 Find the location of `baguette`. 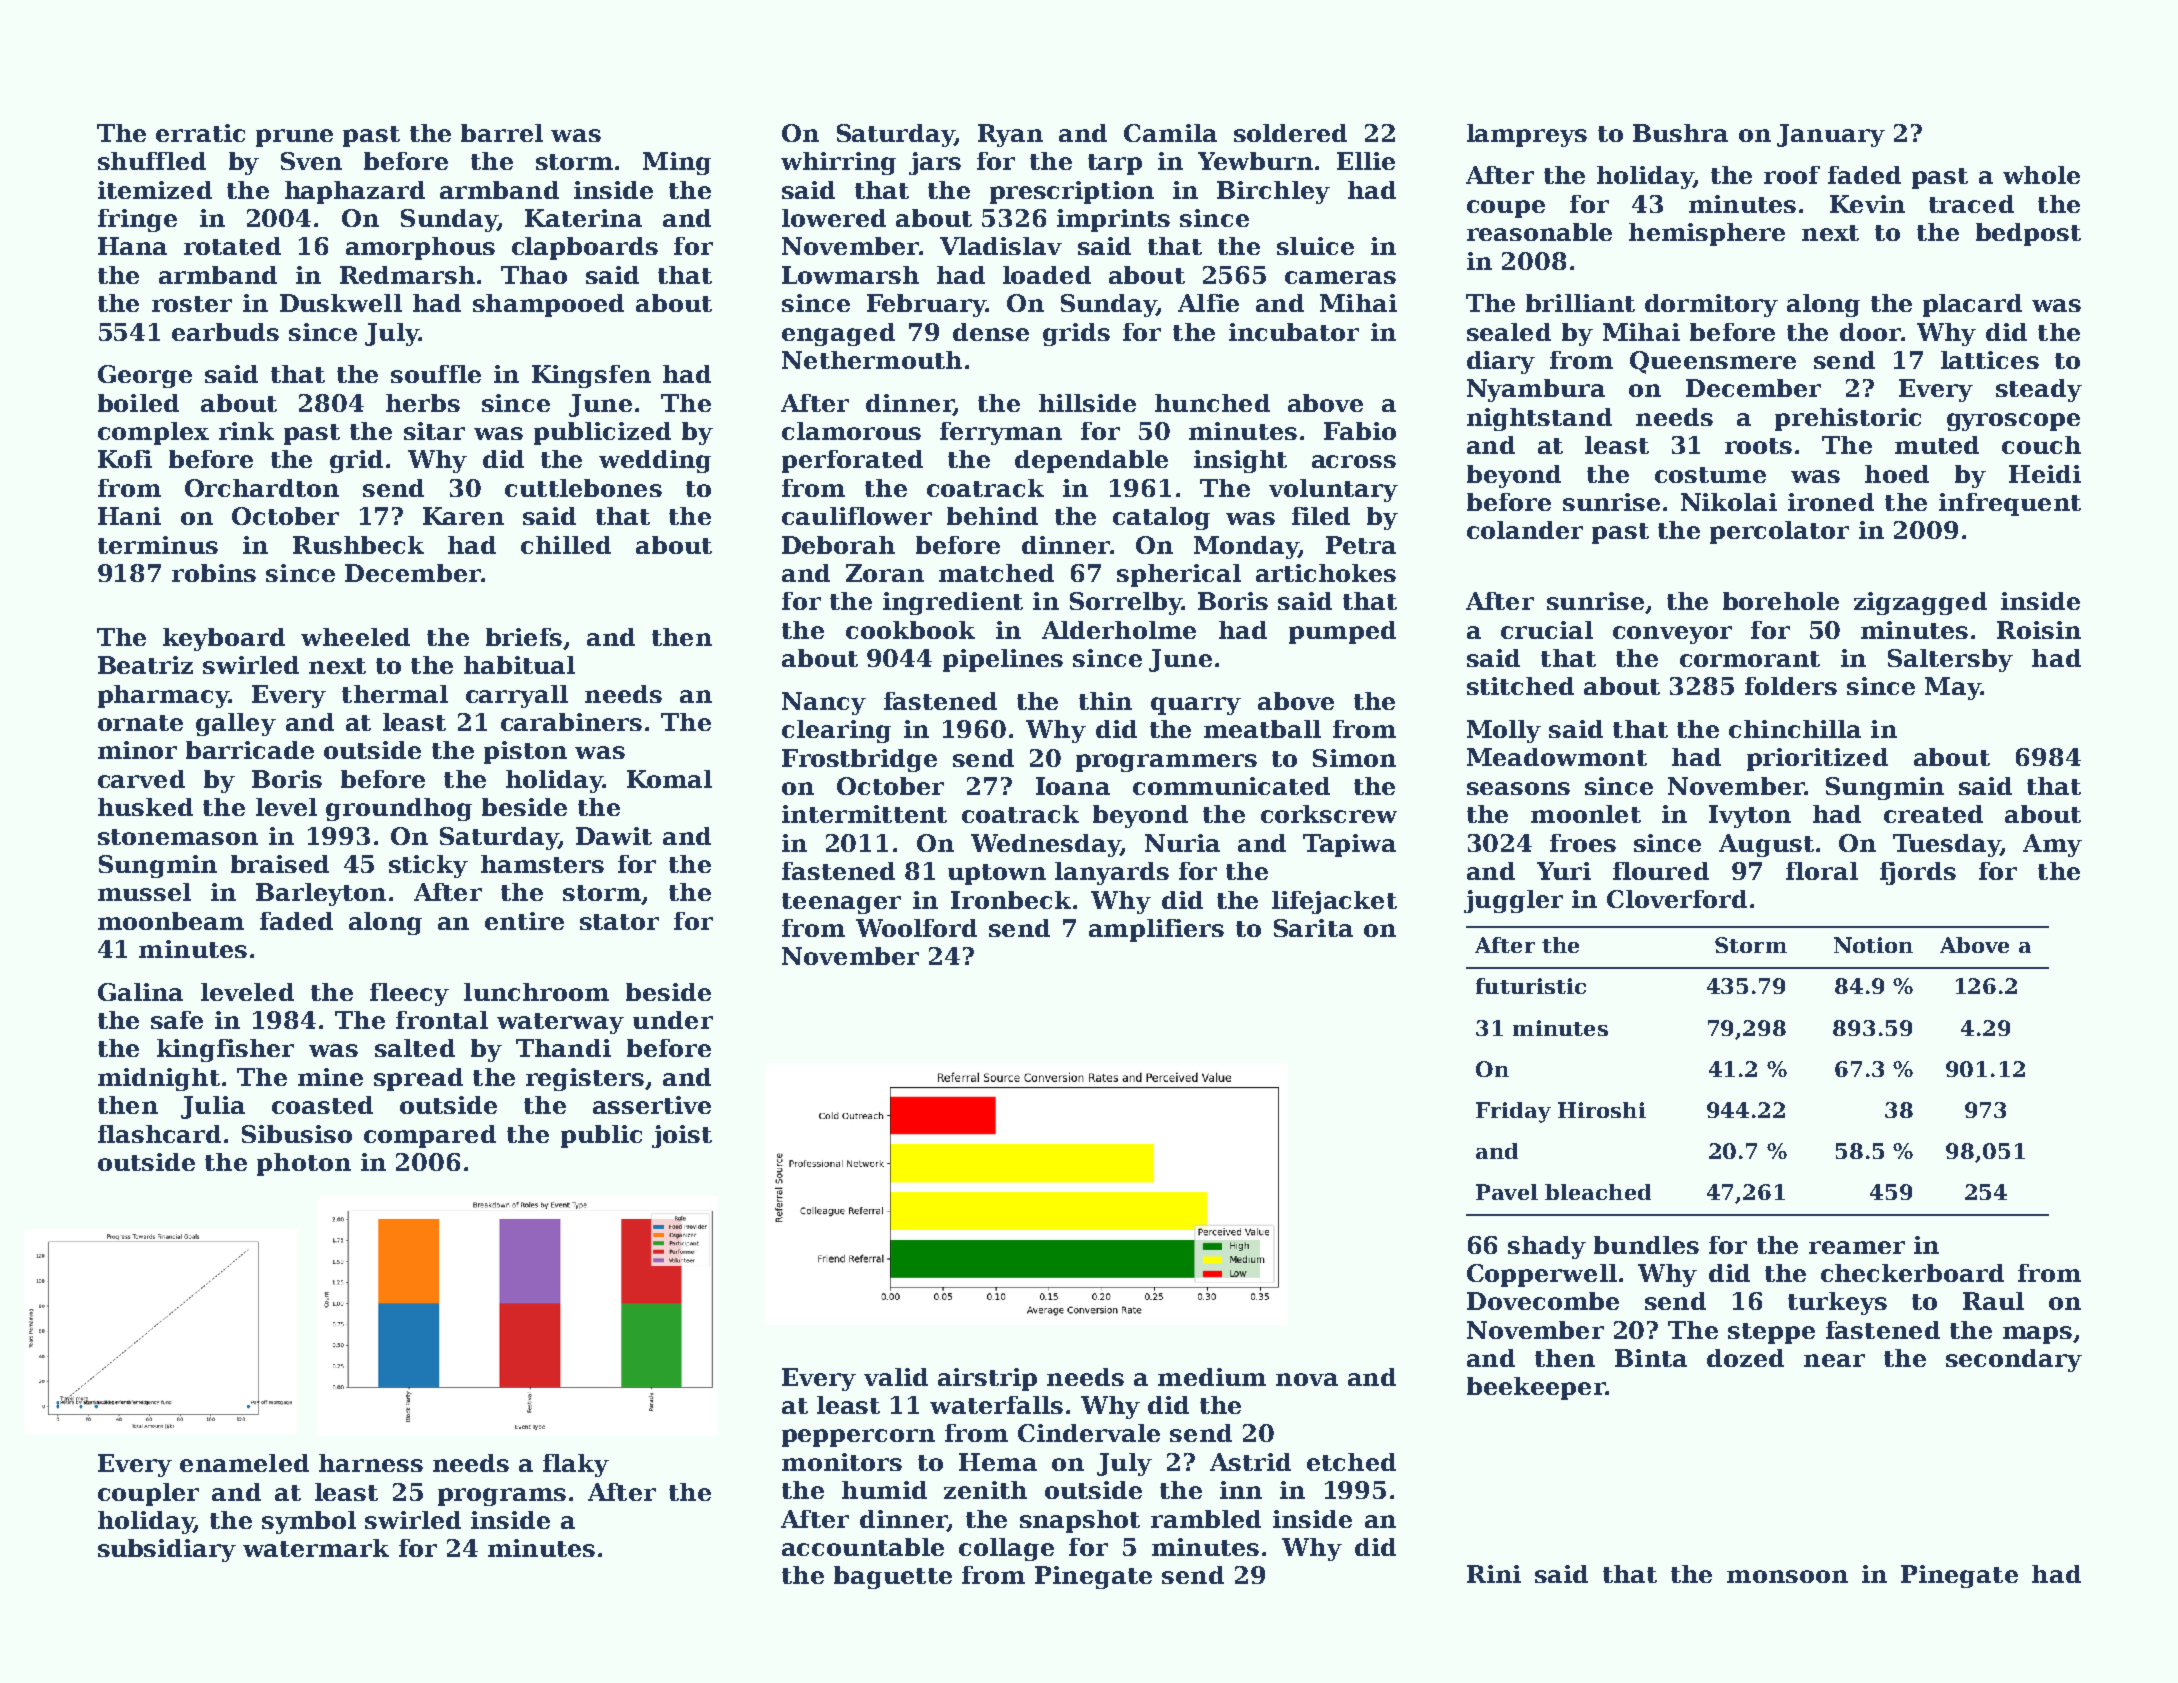

baguette is located at coordinates (893, 1577).
